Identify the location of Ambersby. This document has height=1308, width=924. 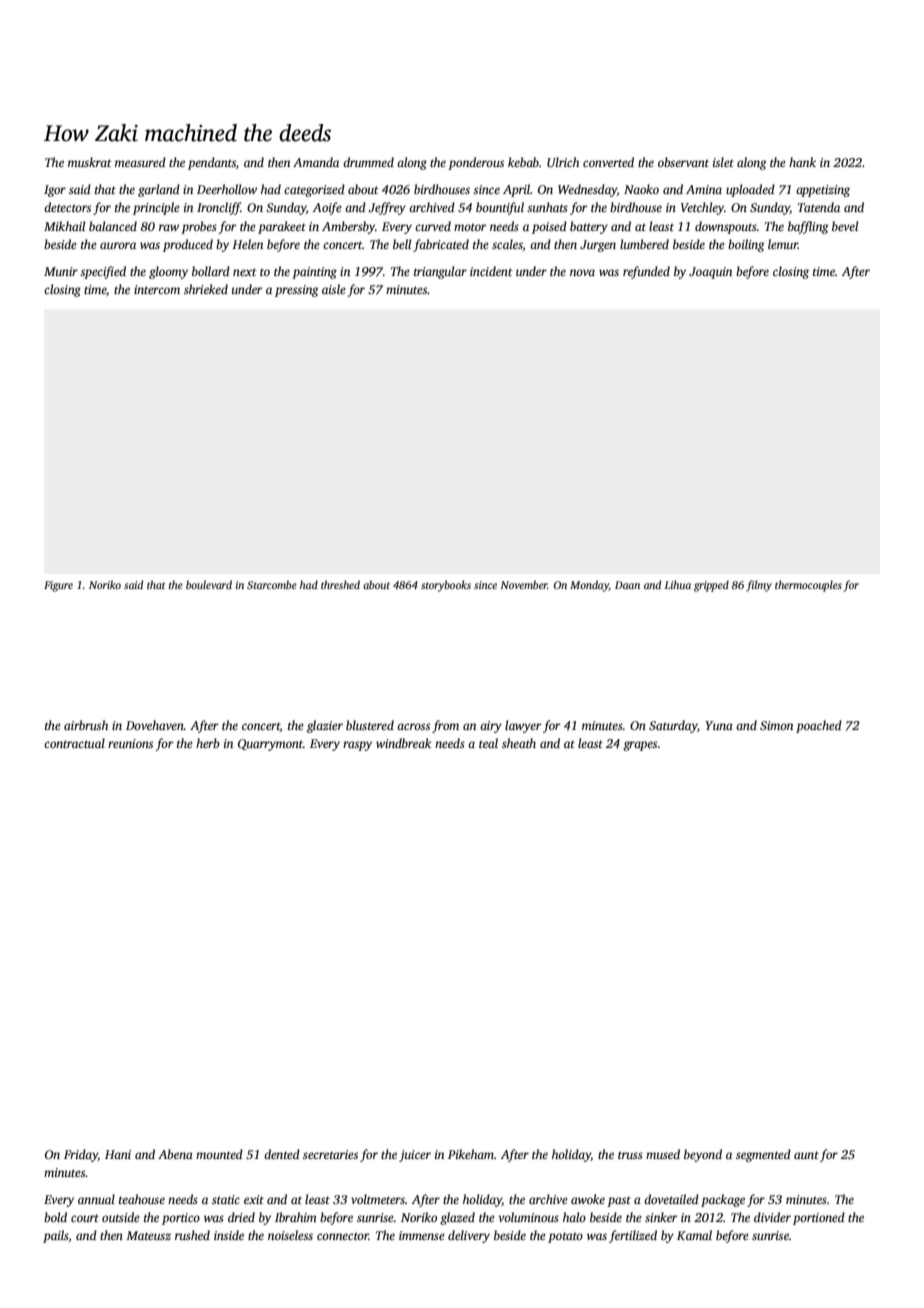
(348, 227).
